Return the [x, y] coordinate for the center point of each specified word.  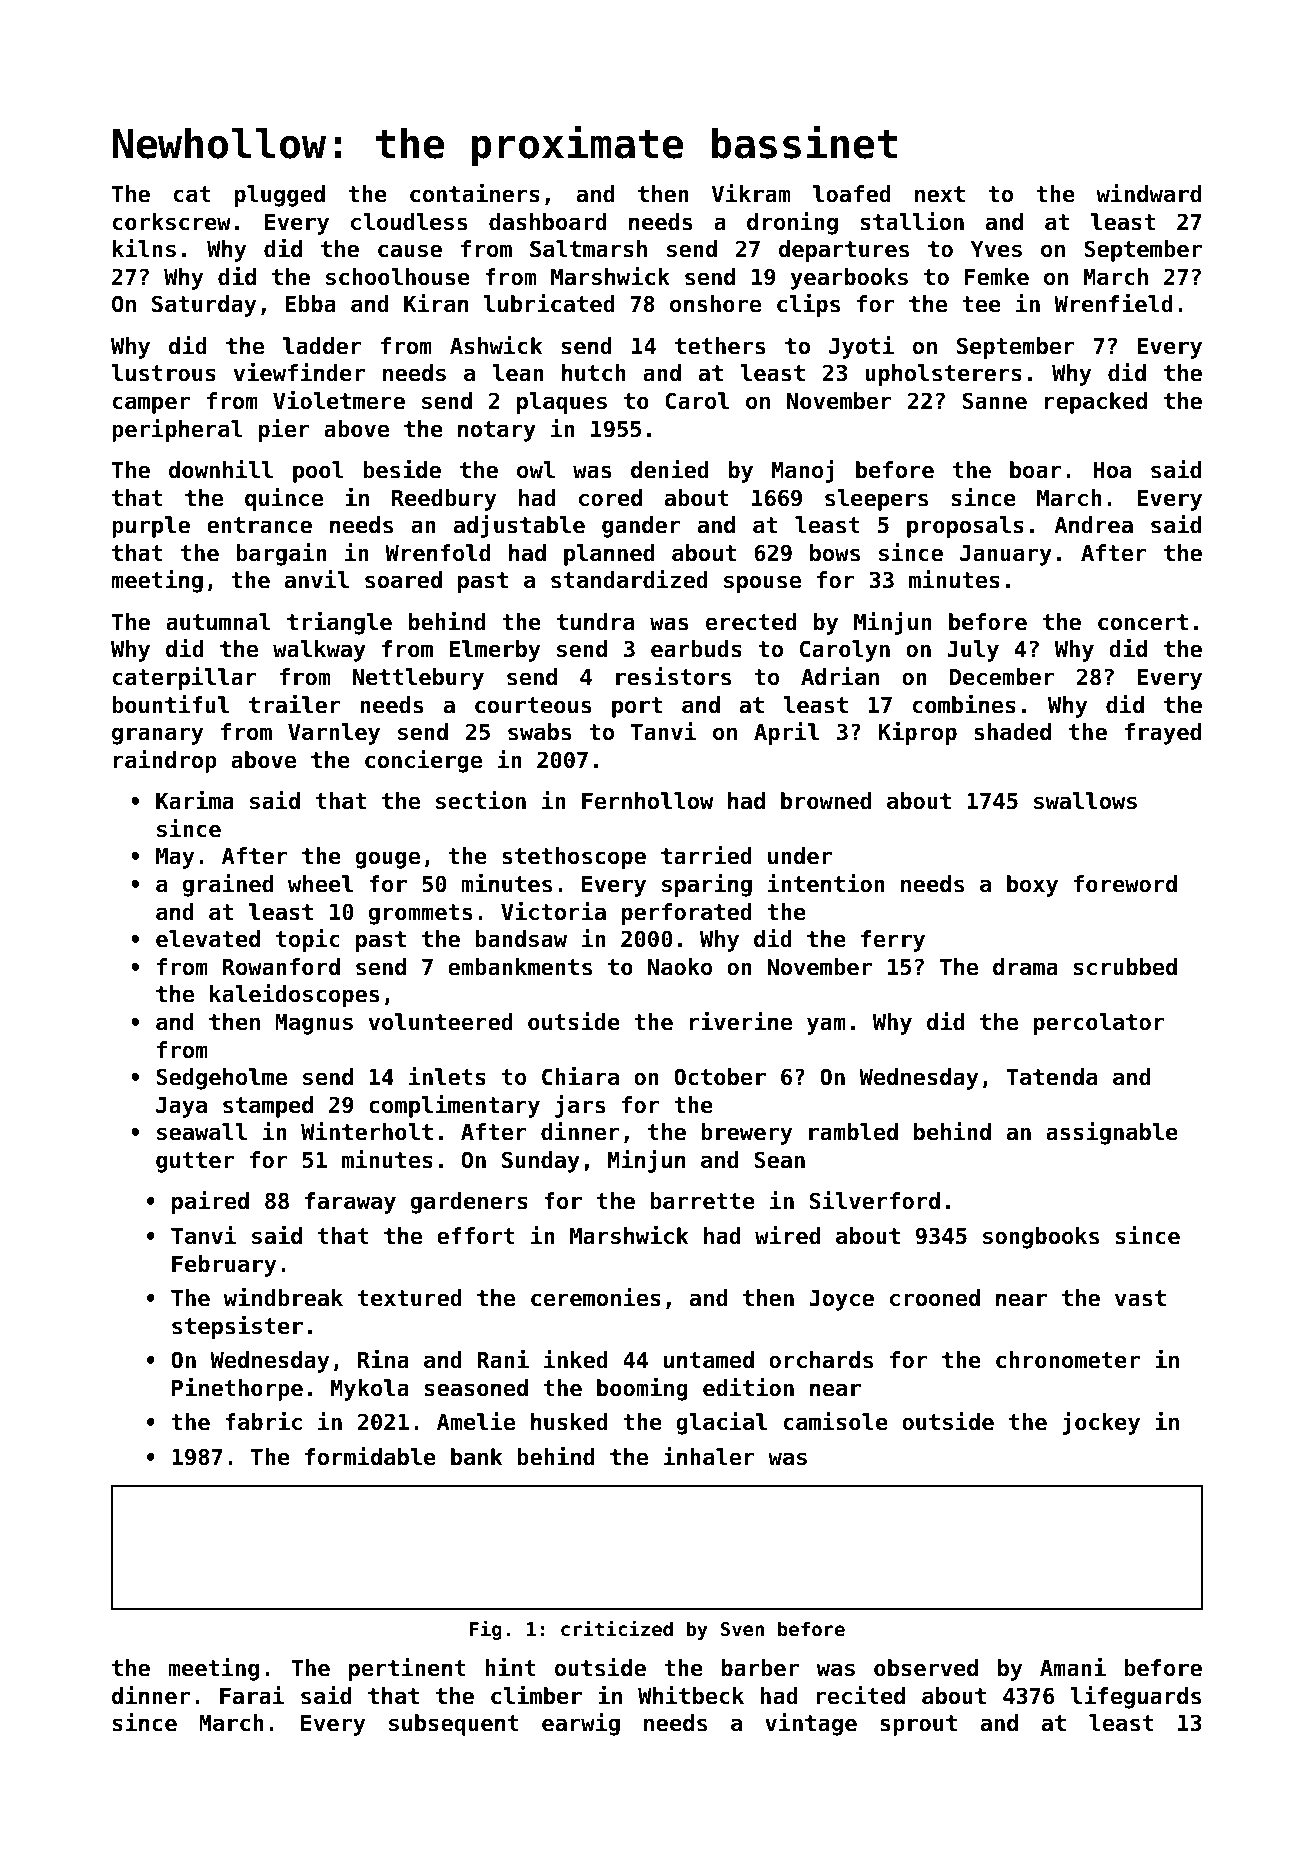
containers [475, 193]
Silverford [875, 1200]
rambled [853, 1132]
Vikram [751, 193]
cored [610, 498]
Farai [252, 1695]
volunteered [441, 1022]
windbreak [283, 1297]
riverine [741, 1021]
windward [1148, 193]
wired [787, 1235]
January [1006, 555]
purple [151, 527]
